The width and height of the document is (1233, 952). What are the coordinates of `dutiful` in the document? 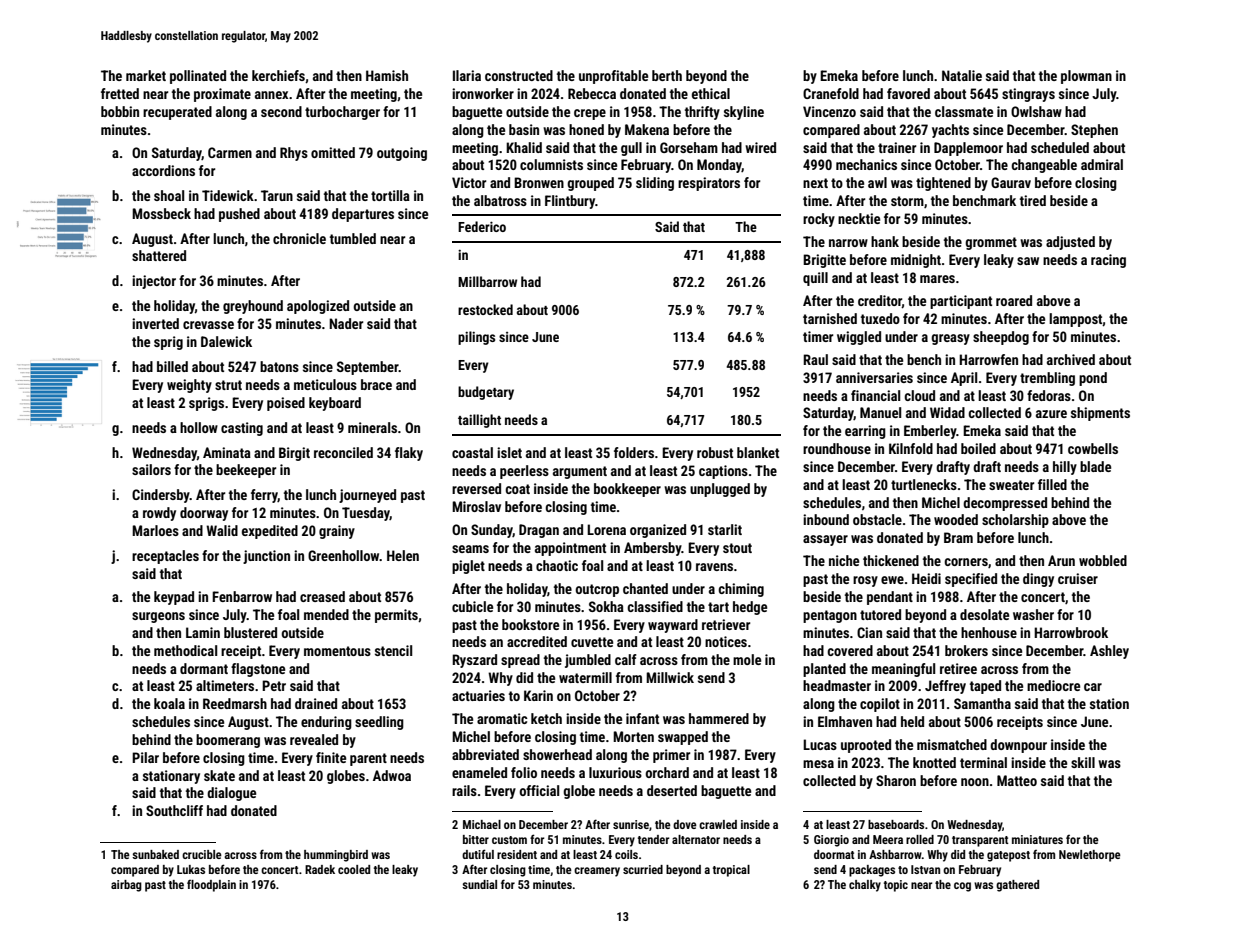 It's located at (478, 854).
